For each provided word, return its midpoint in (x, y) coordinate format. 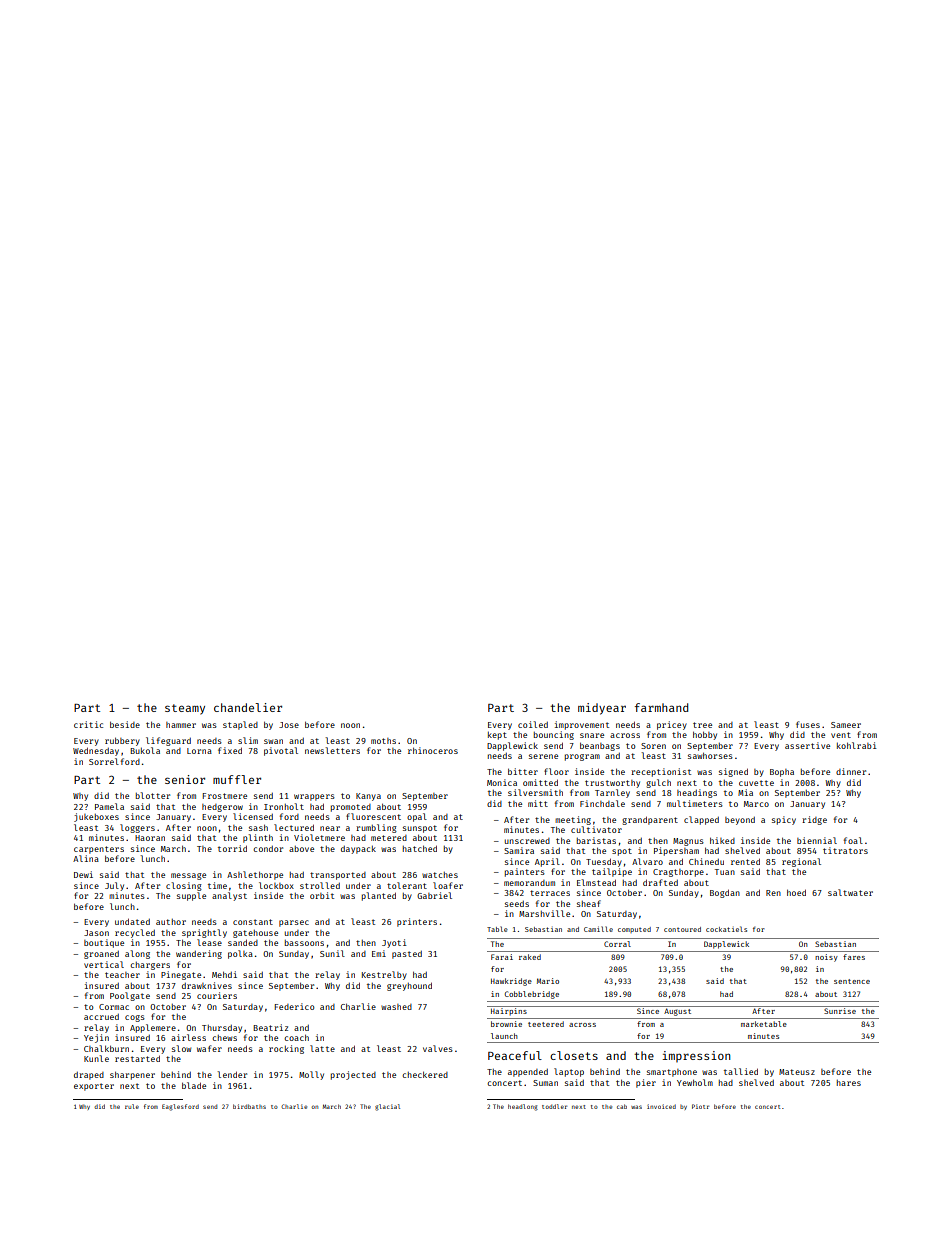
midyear (602, 709)
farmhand (661, 707)
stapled (240, 725)
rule (132, 1106)
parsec (294, 923)
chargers (150, 966)
